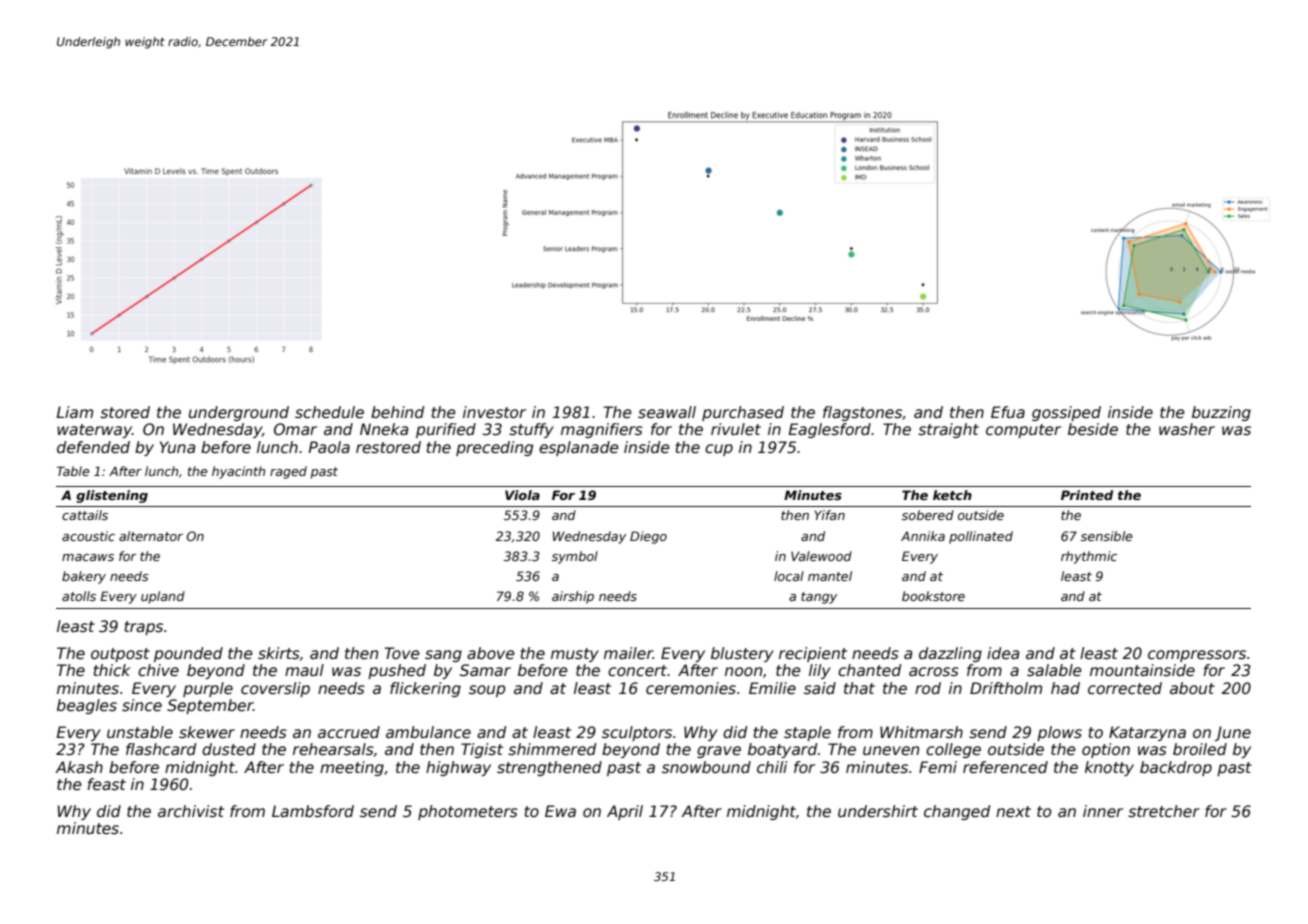 The image size is (1308, 924). Describe the element at coordinates (789, 576) in the screenshot. I see `local` at that location.
